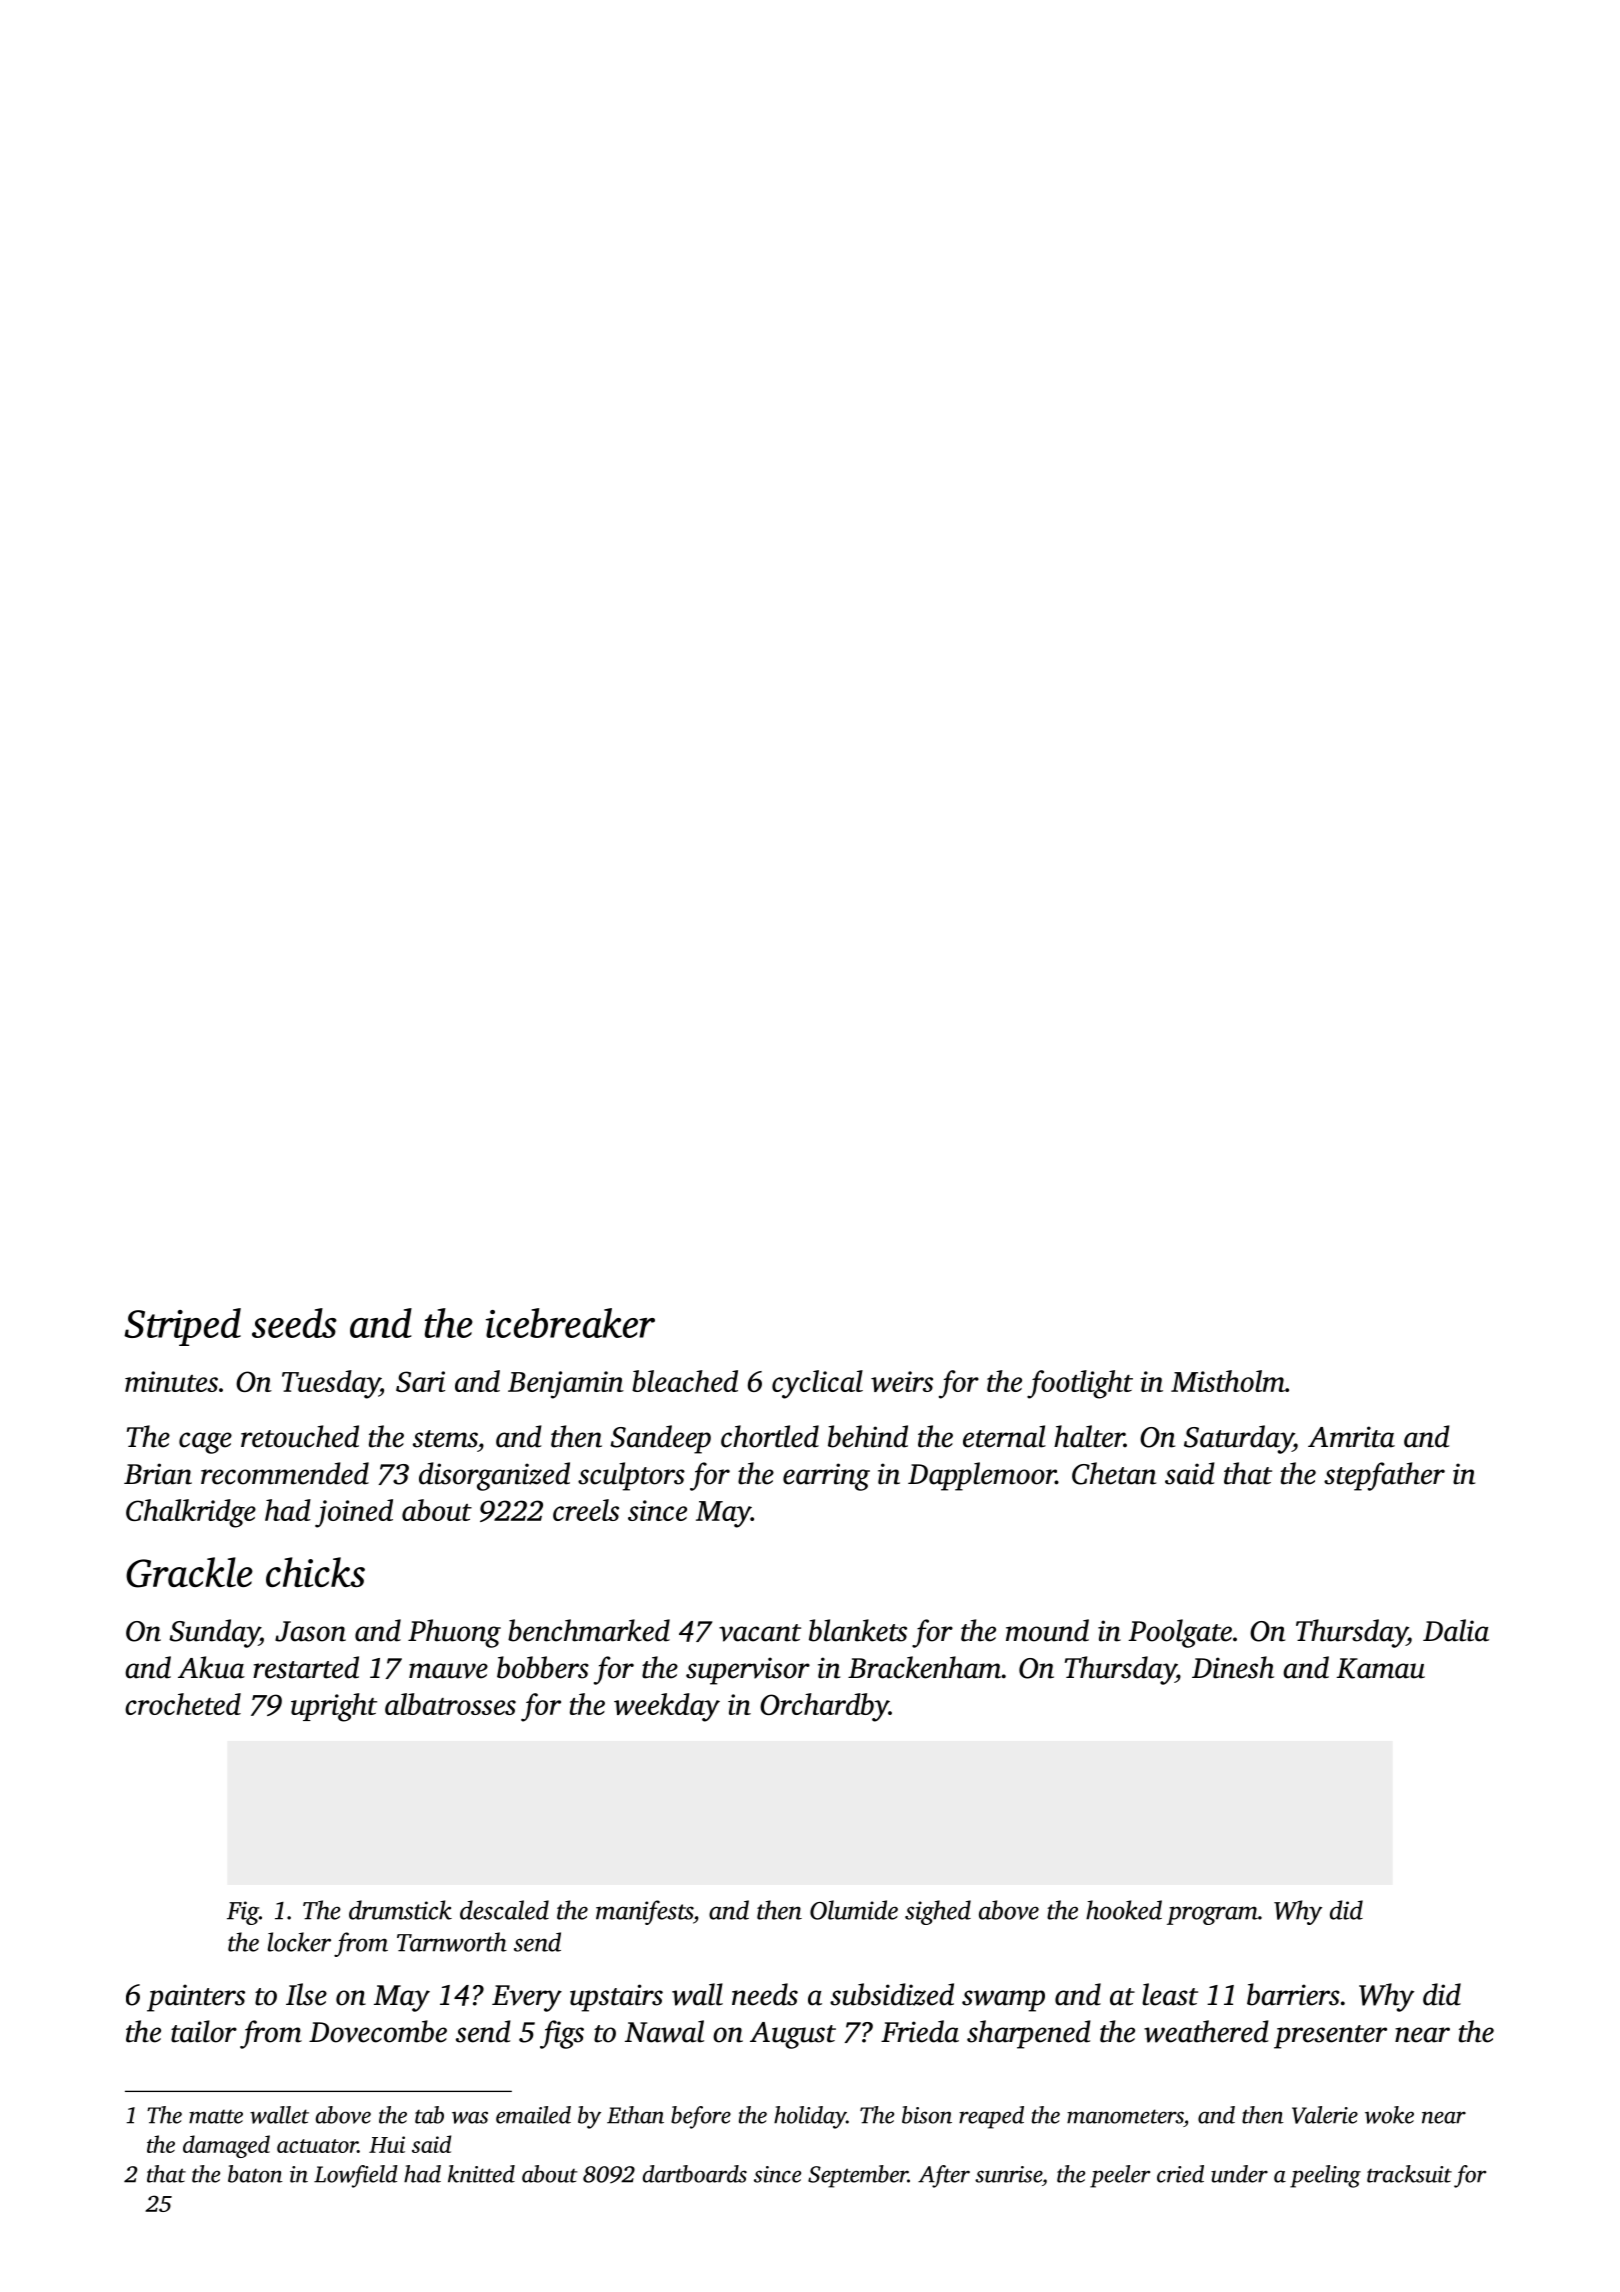 This image has width=1620, height=2292. What do you see at coordinates (356, 2176) in the image?
I see `Lowfield` at bounding box center [356, 2176].
